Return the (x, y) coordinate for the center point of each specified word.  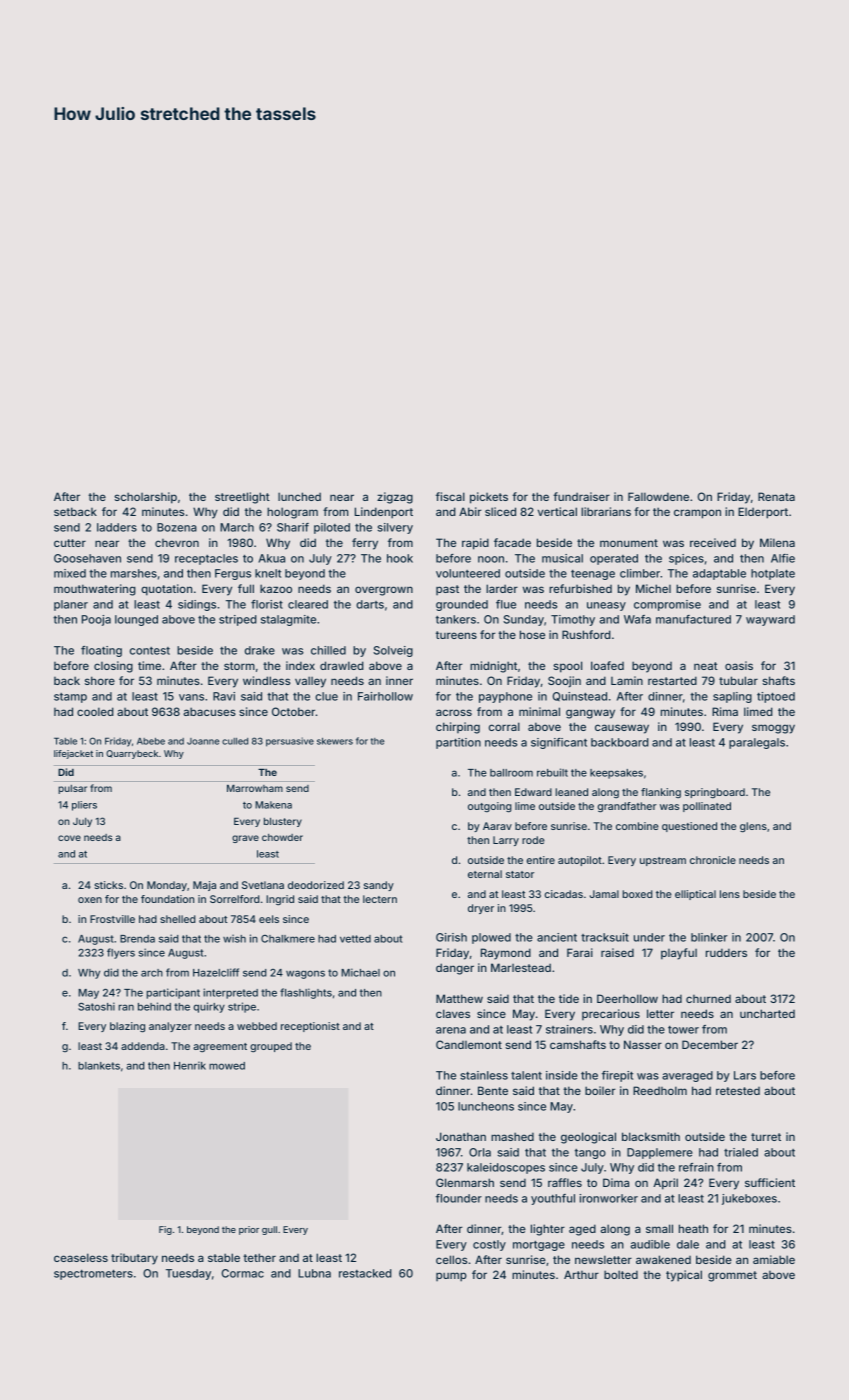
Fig (165, 1230)
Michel (653, 588)
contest (150, 651)
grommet (732, 1276)
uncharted (767, 1013)
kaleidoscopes (506, 1168)
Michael (360, 972)
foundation (167, 899)
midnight (493, 667)
